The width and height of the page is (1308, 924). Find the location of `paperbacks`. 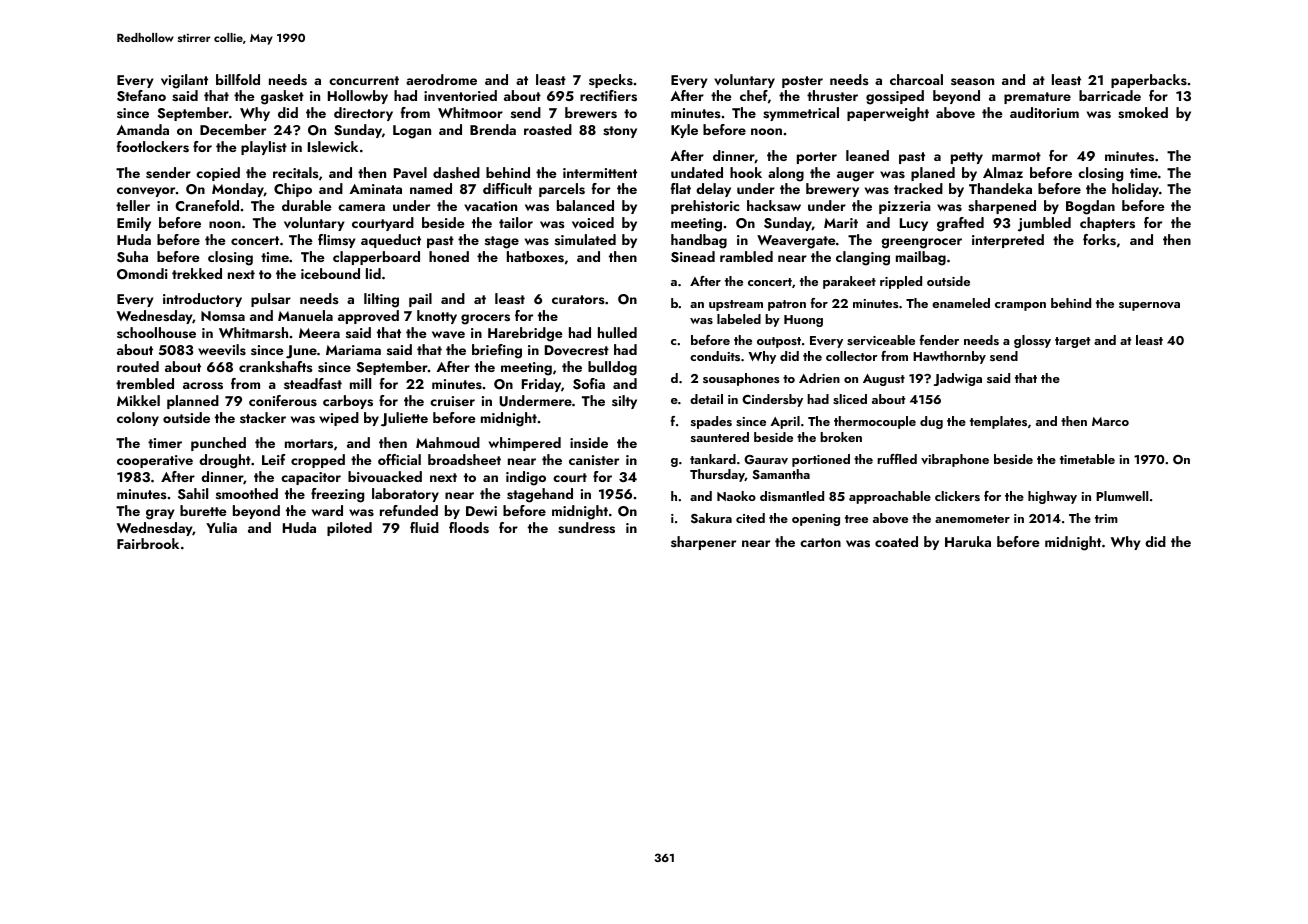

paperbacks is located at coordinates (1149, 81).
